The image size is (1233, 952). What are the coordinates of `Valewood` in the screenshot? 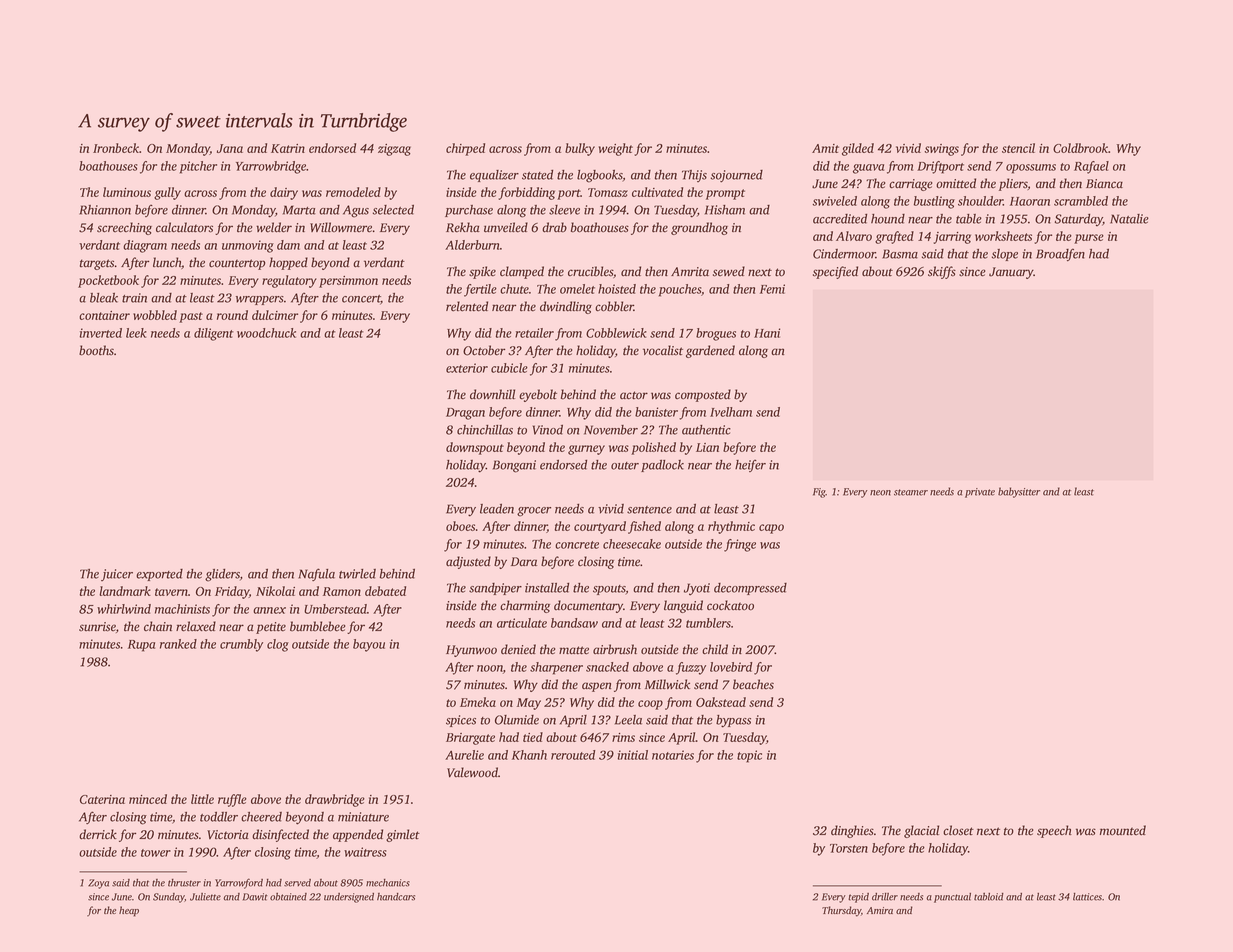 It's located at (472, 772).
